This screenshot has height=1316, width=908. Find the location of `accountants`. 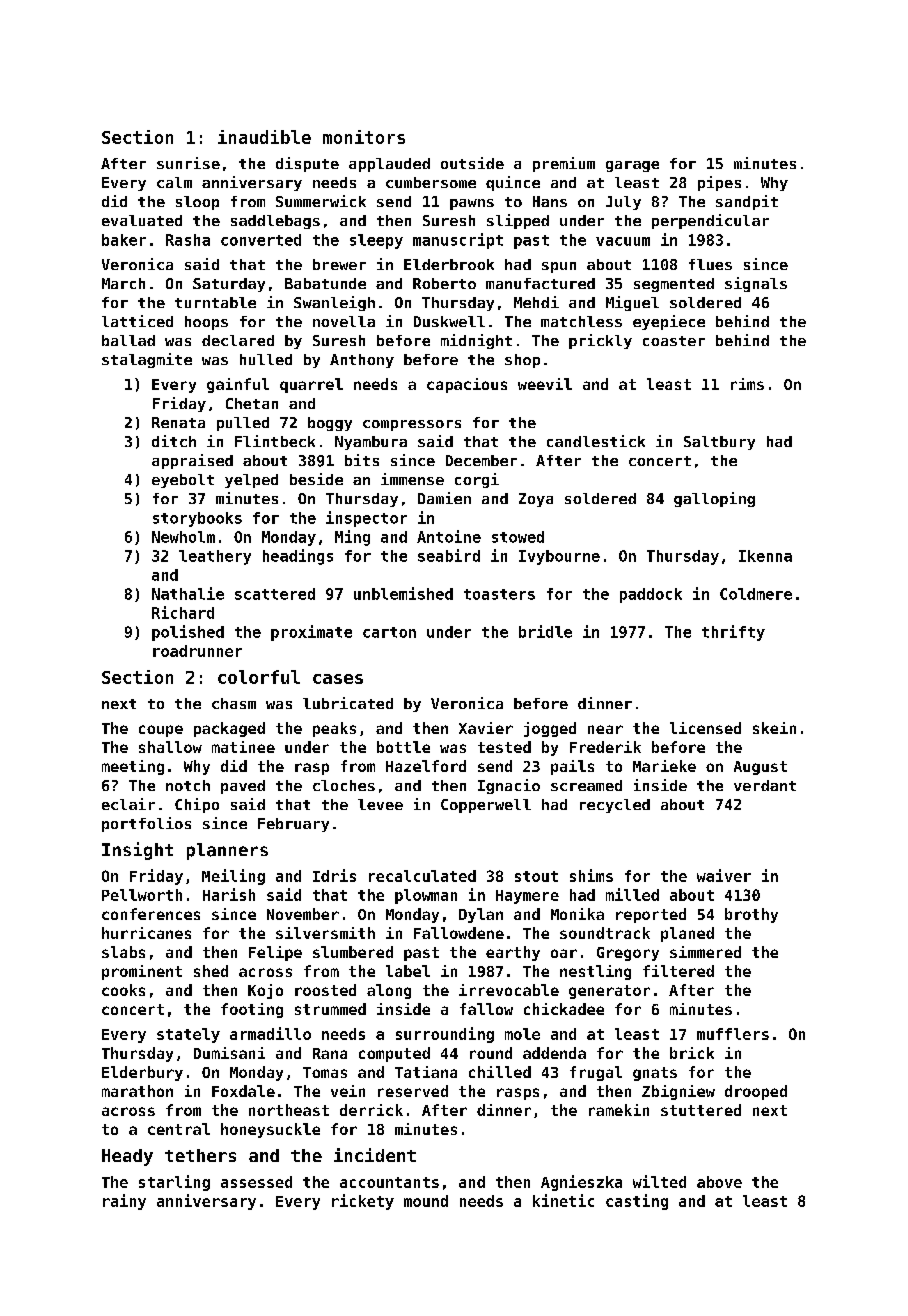

accountants is located at coordinates (389, 1182).
